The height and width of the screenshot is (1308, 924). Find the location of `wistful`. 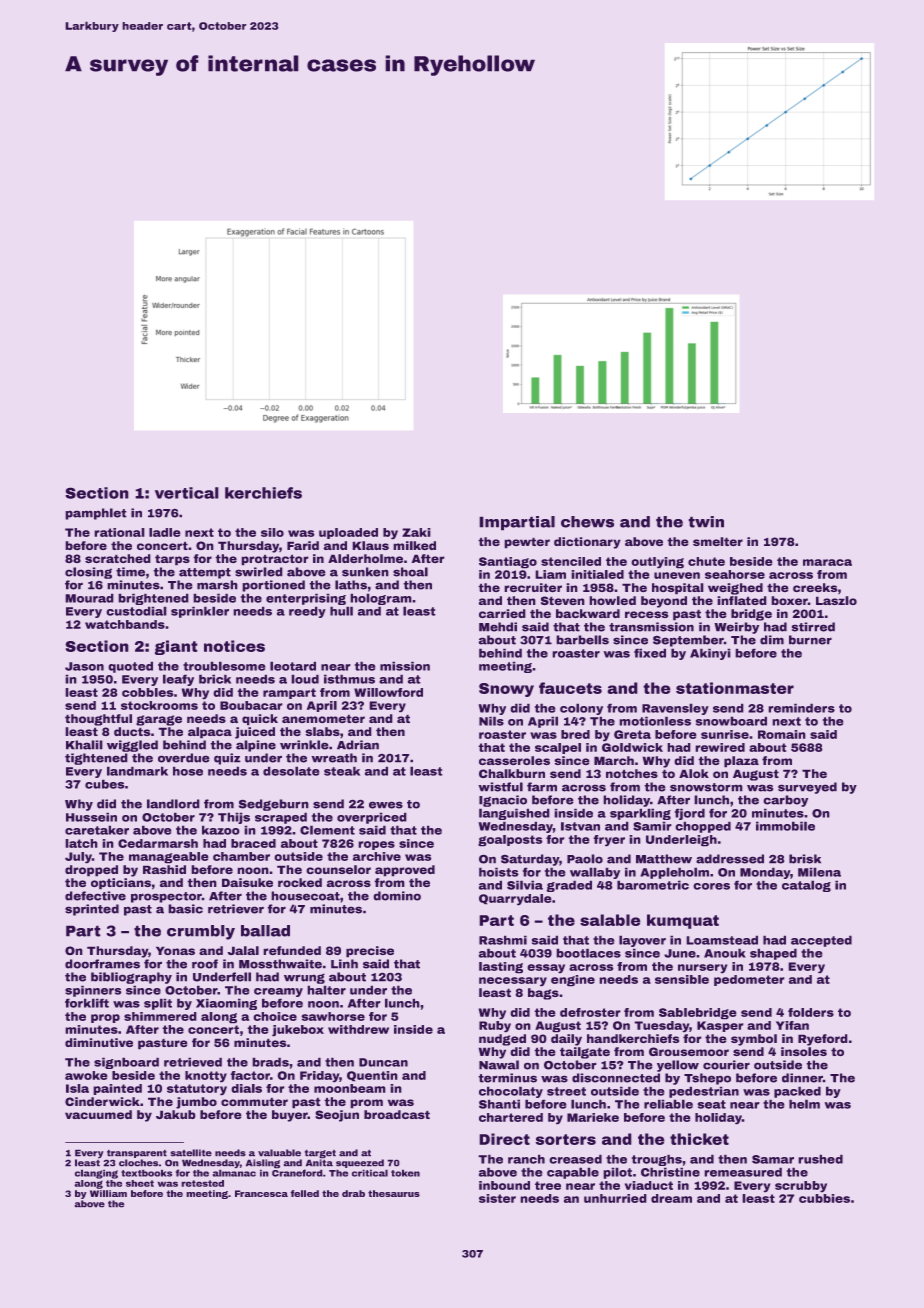

wistful is located at coordinates (500, 787).
